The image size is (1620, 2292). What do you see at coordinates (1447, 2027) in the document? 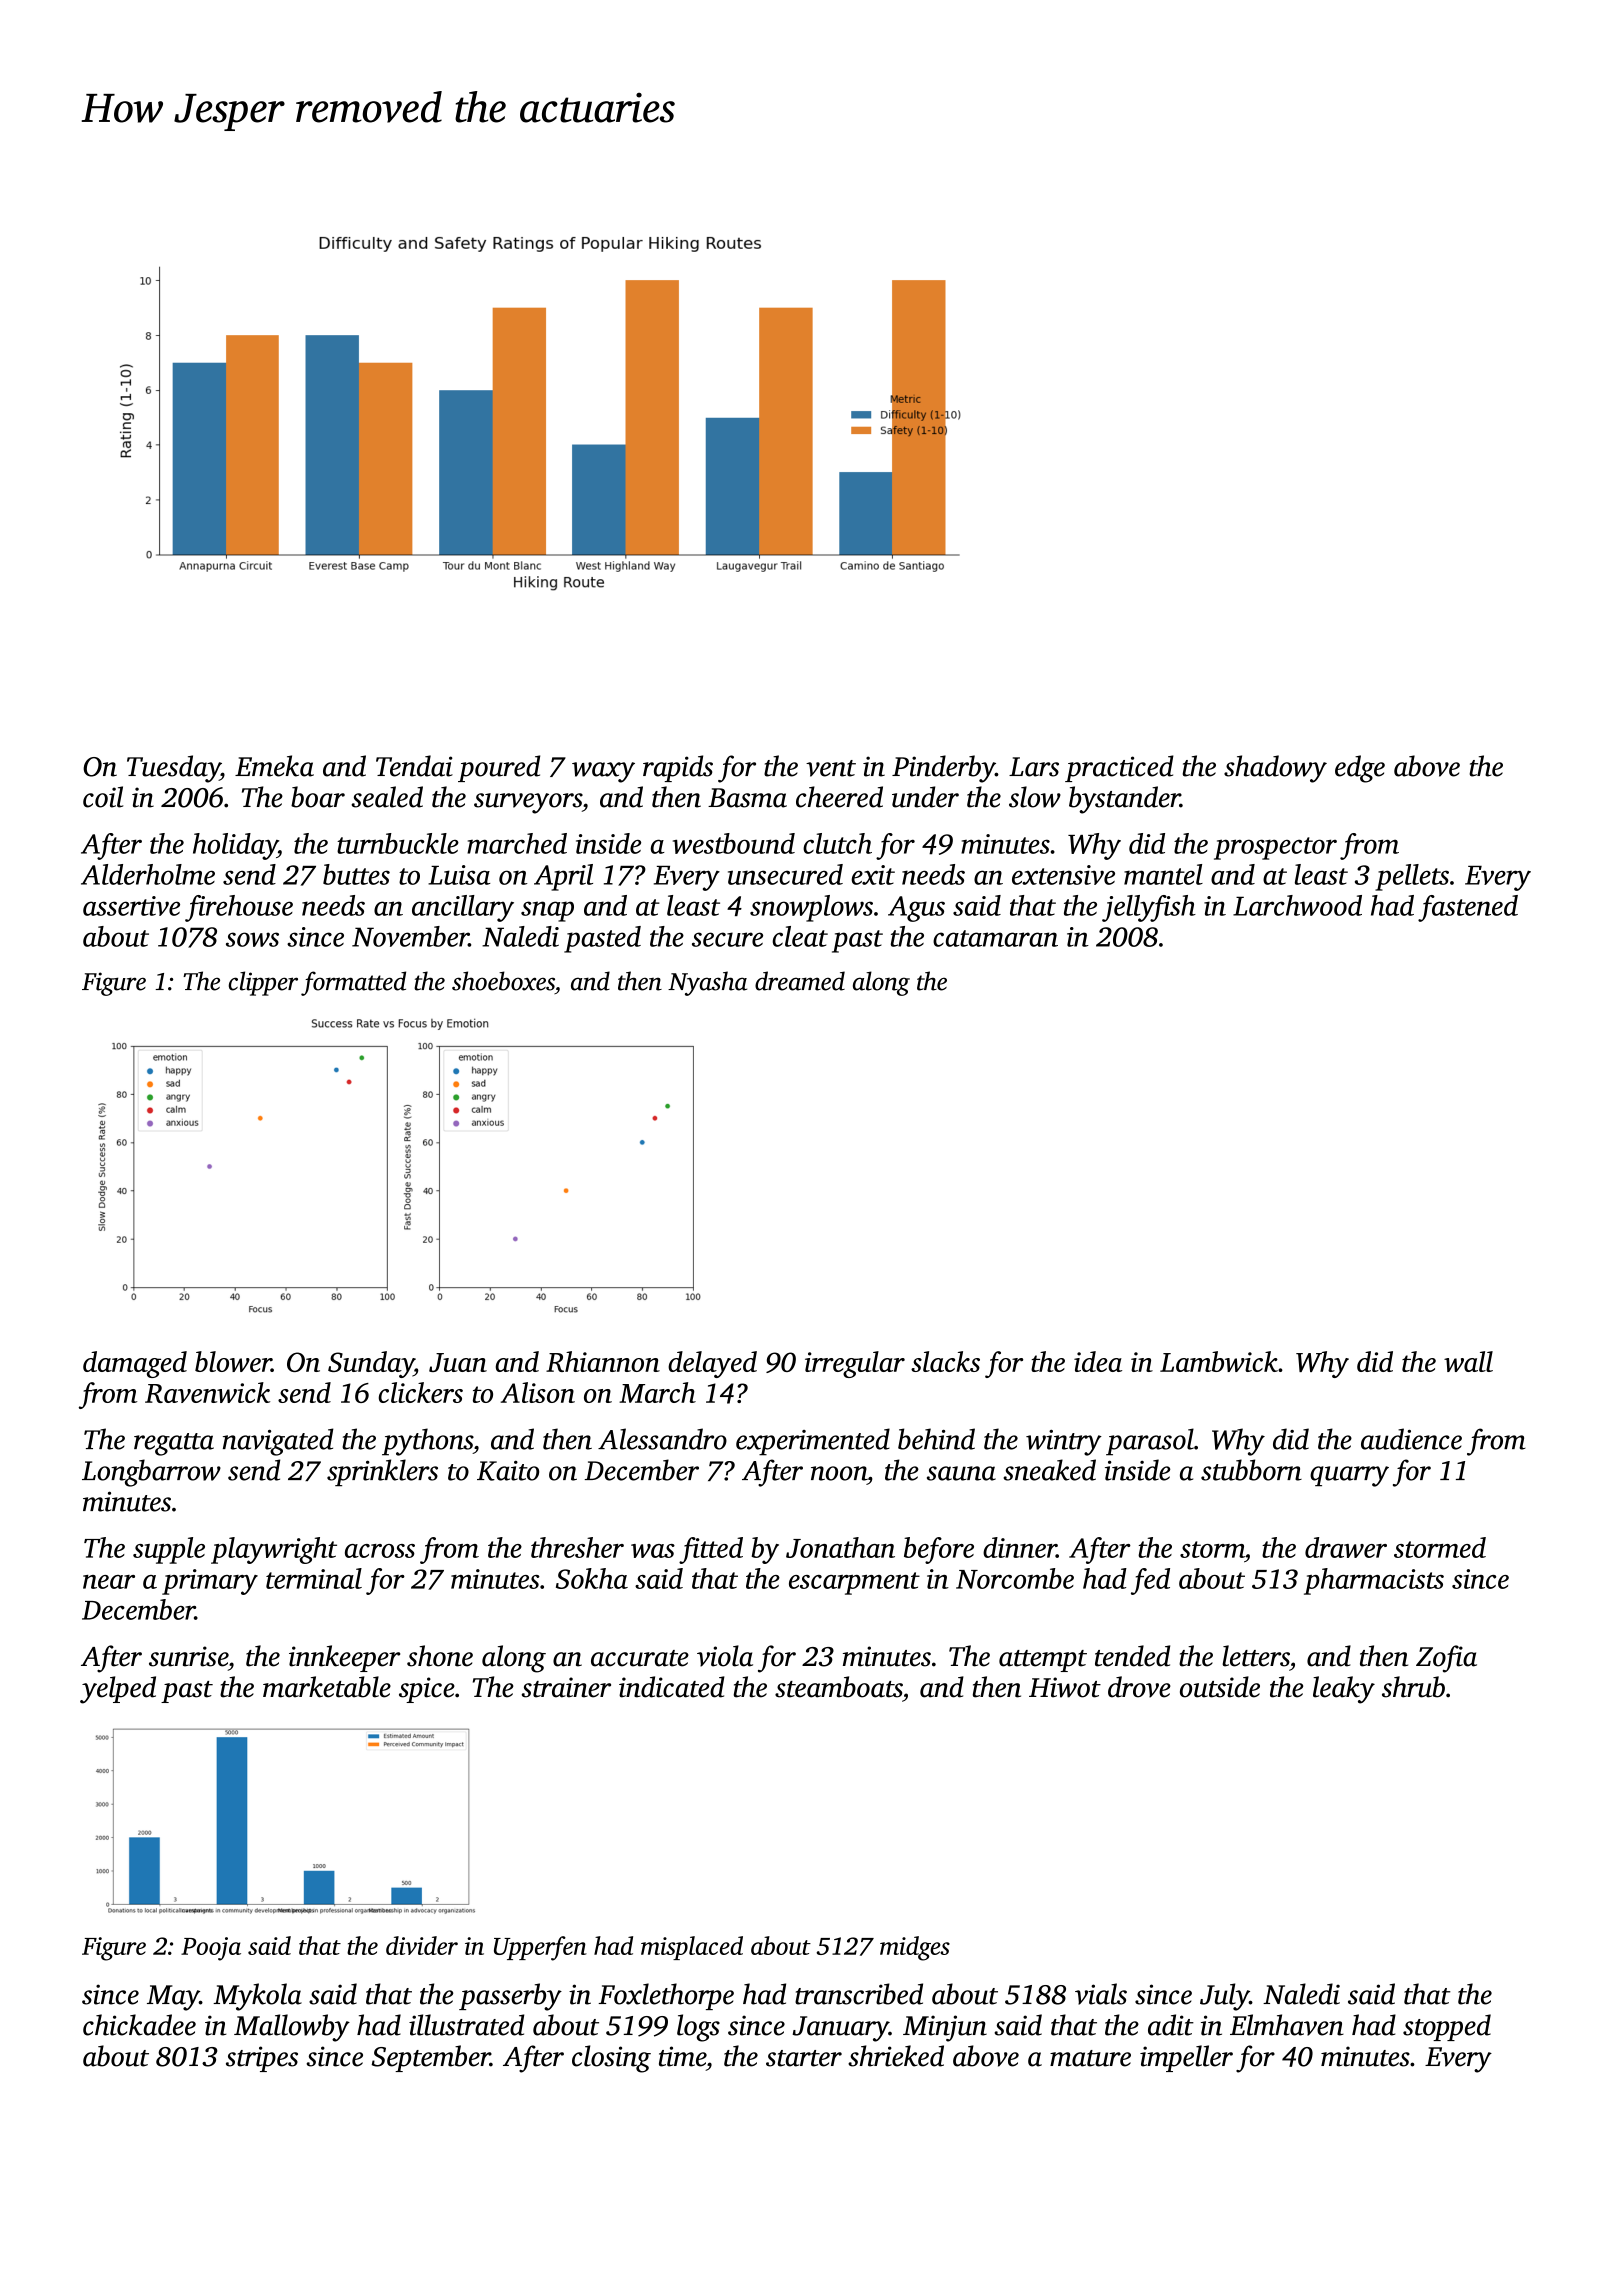
I see `stopped` at bounding box center [1447, 2027].
